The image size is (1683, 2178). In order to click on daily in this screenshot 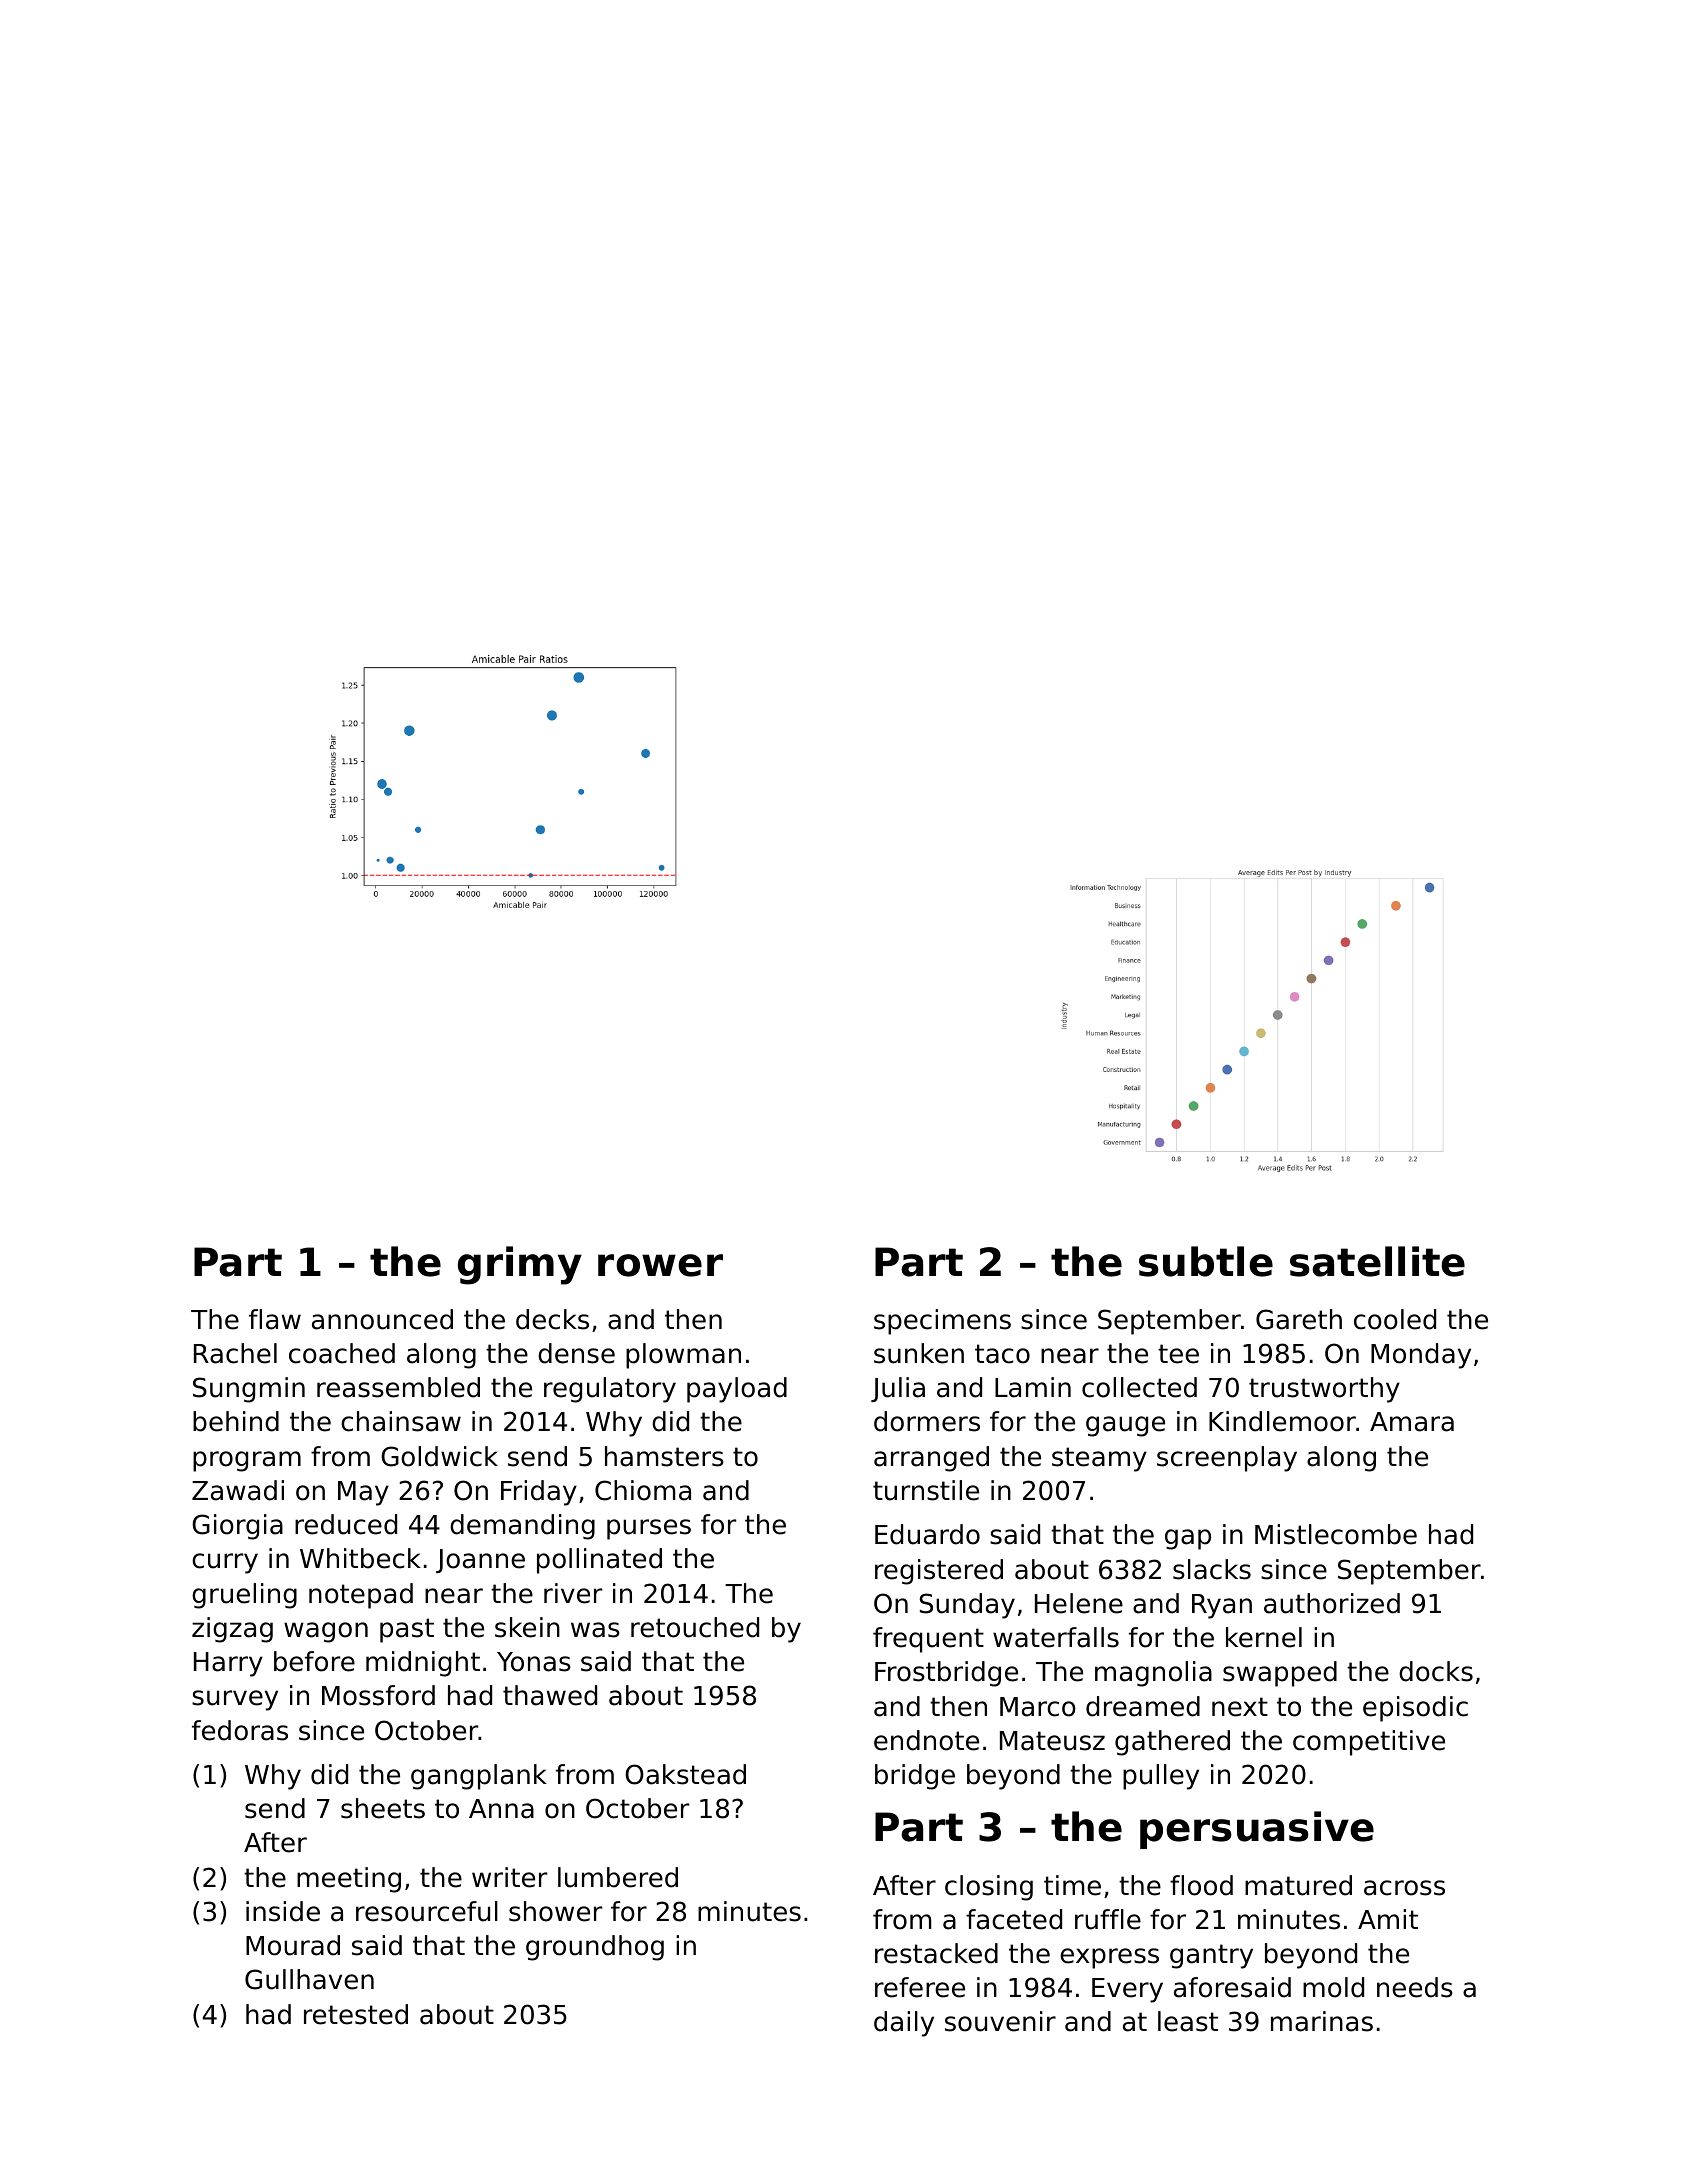, I will do `click(904, 2024)`.
